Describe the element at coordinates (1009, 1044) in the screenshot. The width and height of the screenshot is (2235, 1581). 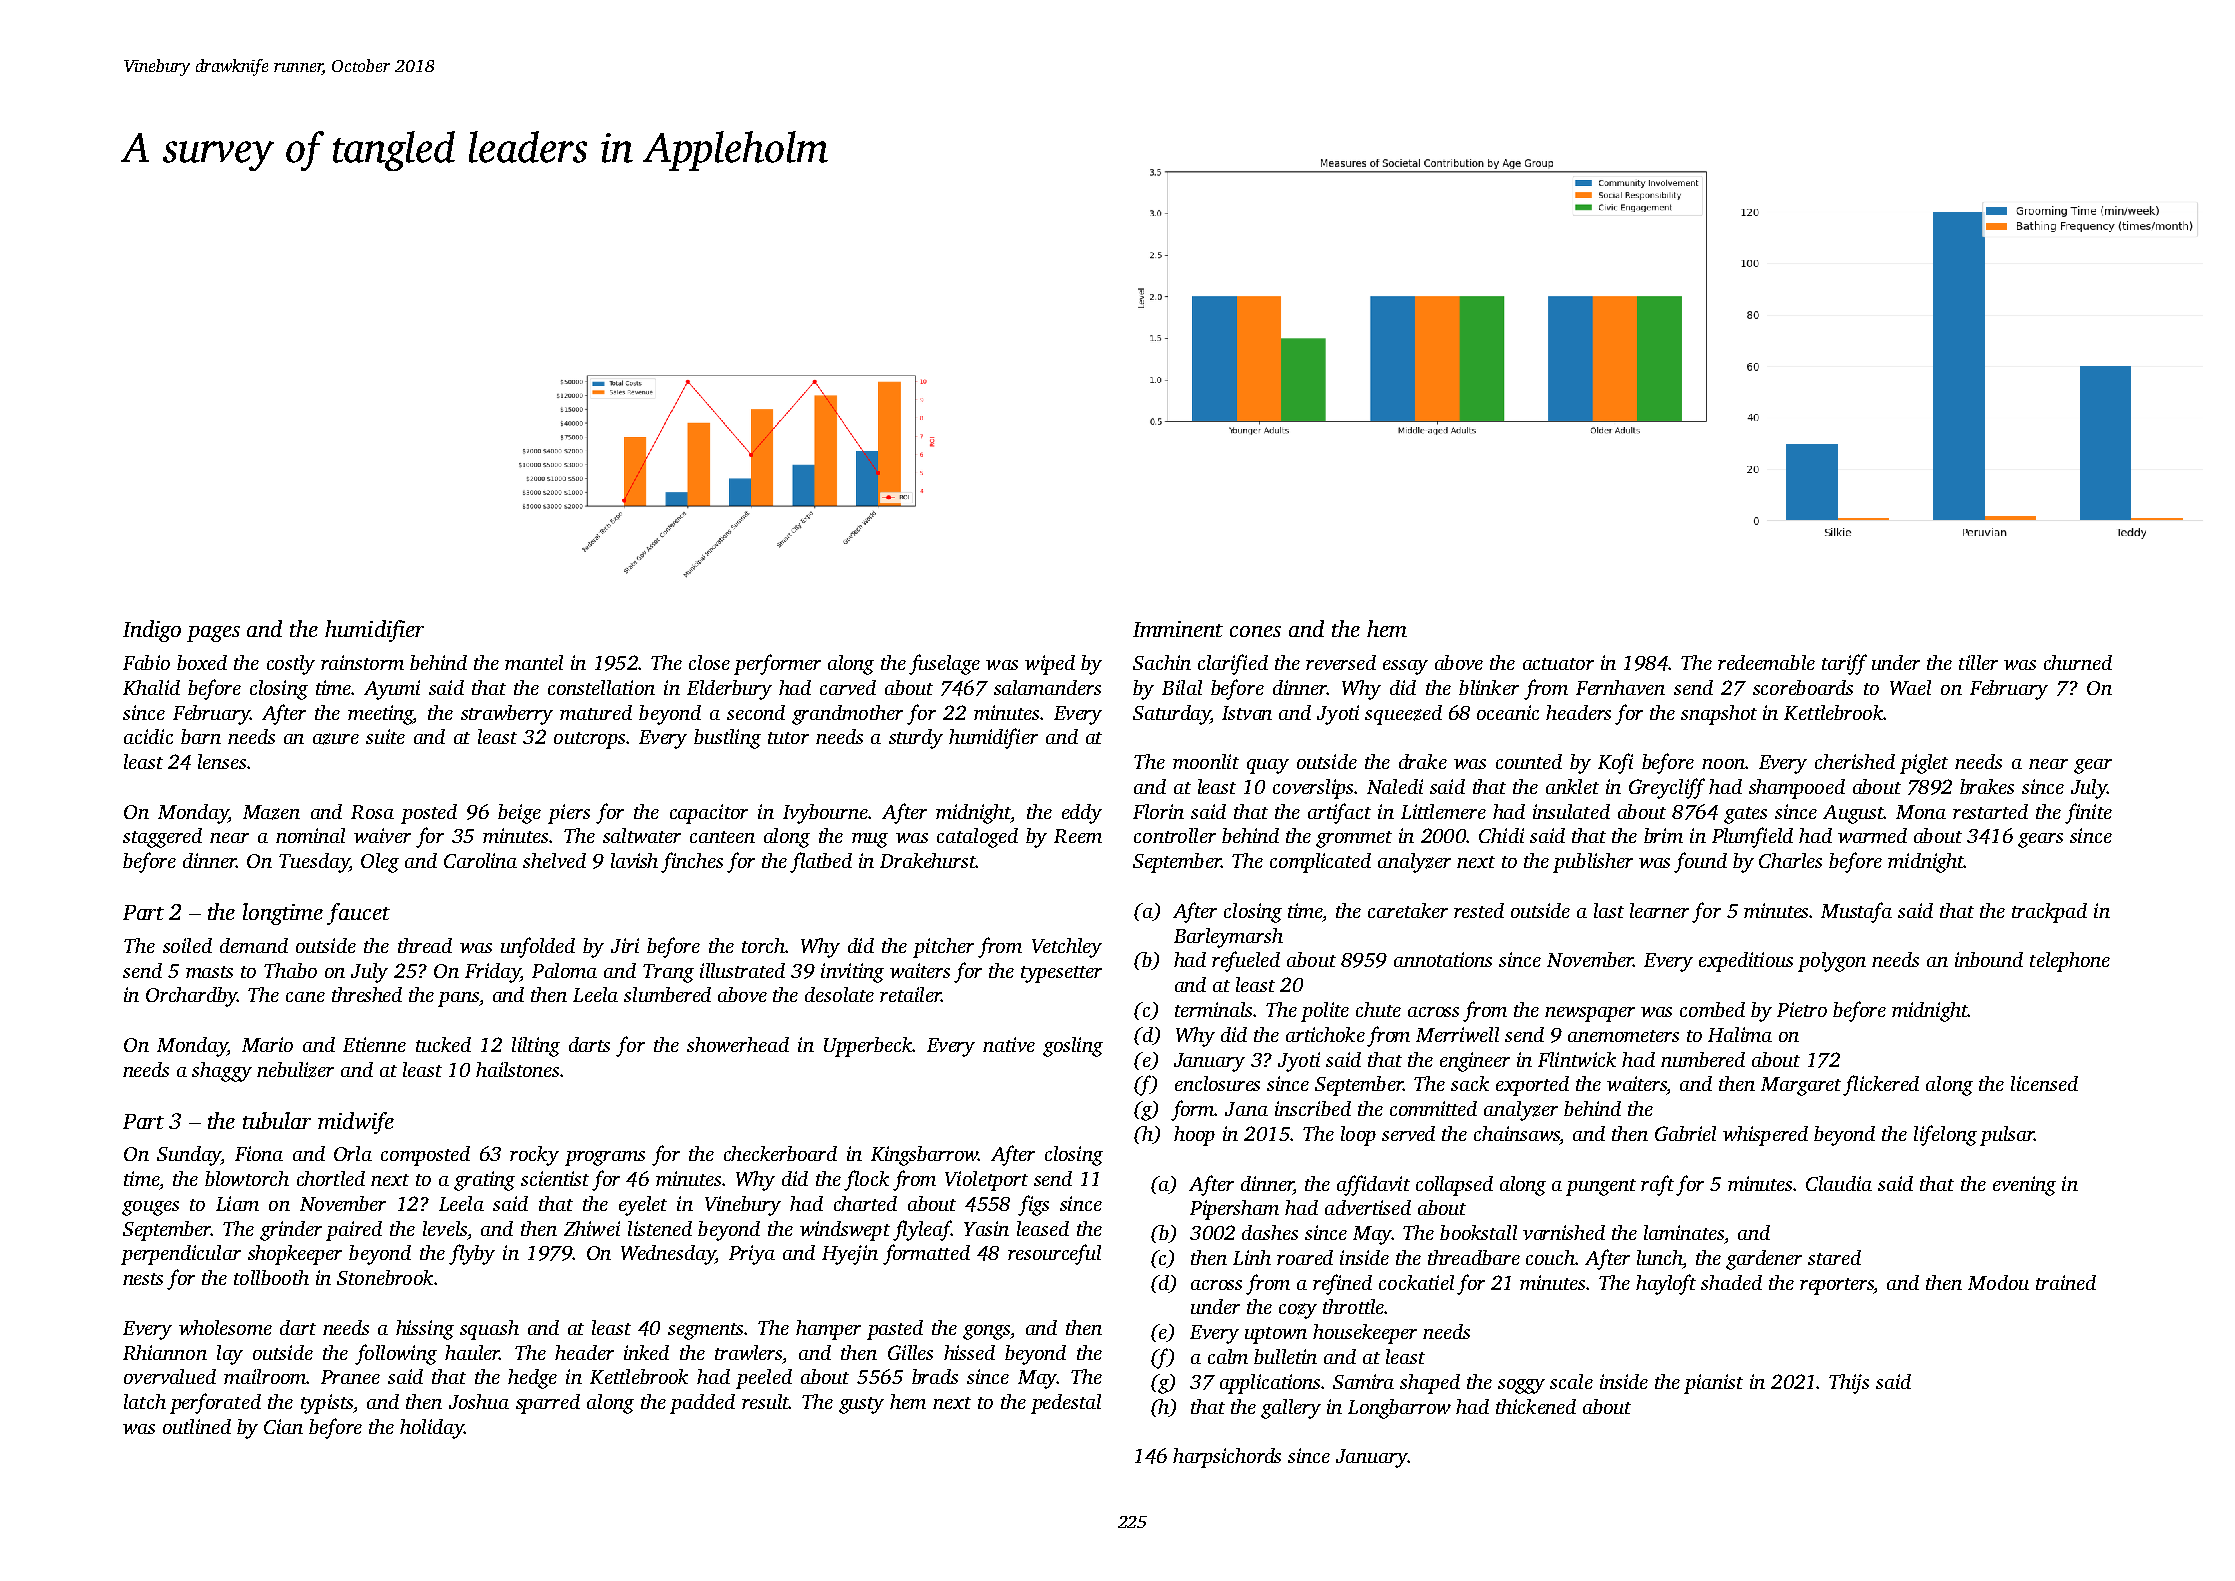
I see `native` at that location.
